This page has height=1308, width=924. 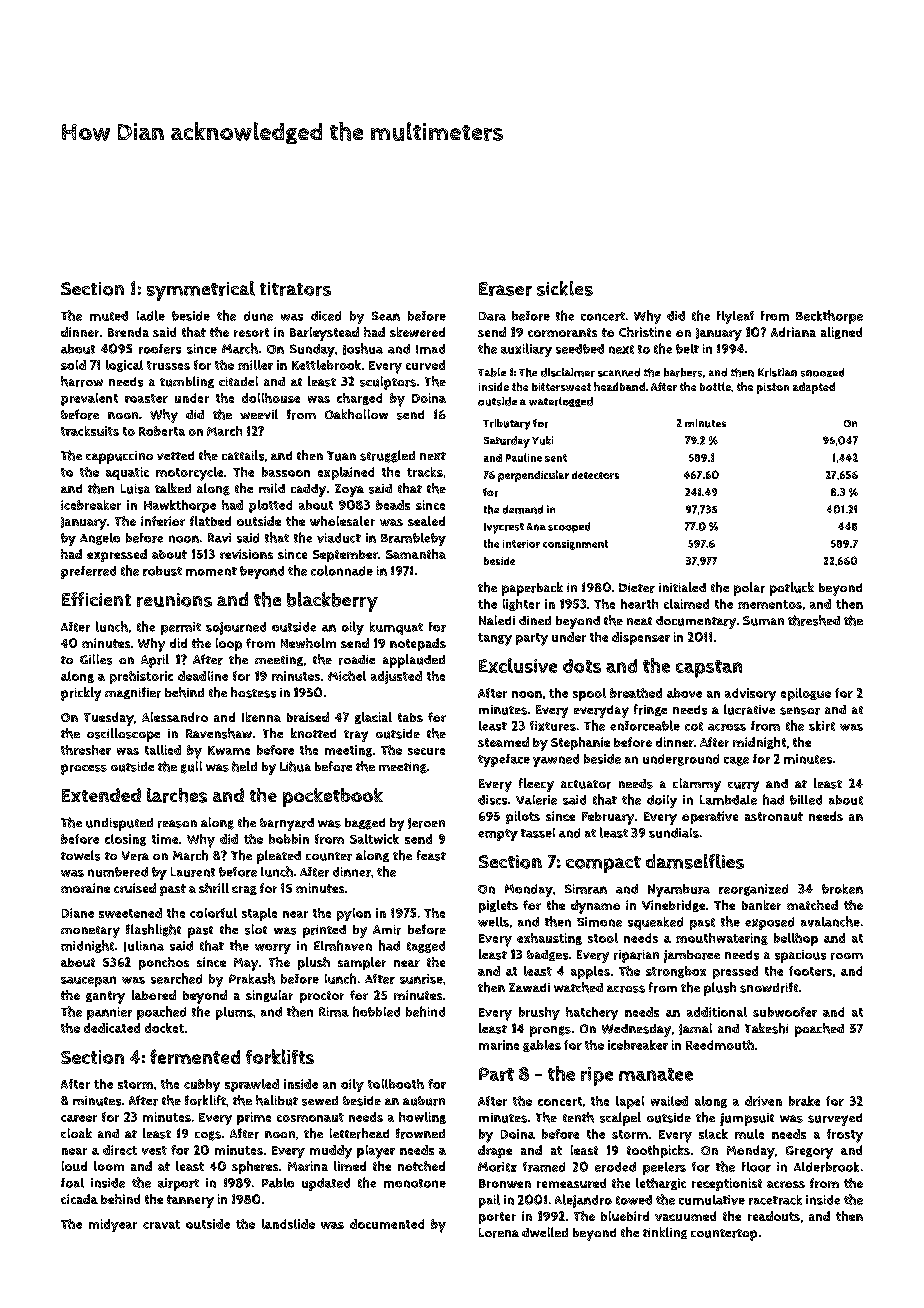 What do you see at coordinates (326, 365) in the page?
I see `Kettlebrook` at bounding box center [326, 365].
